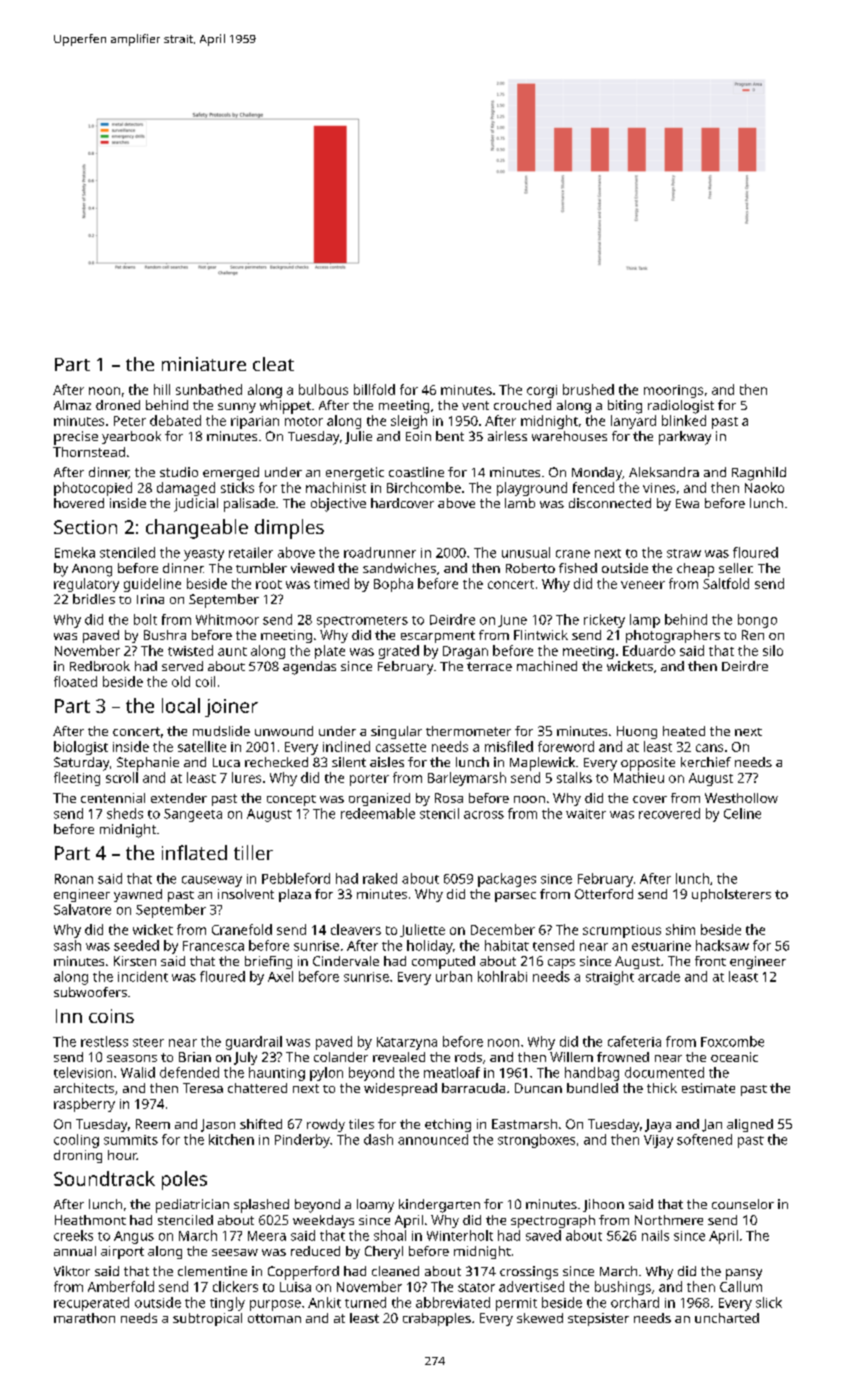  Describe the element at coordinates (213, 946) in the image. I see `Francesca` at that location.
